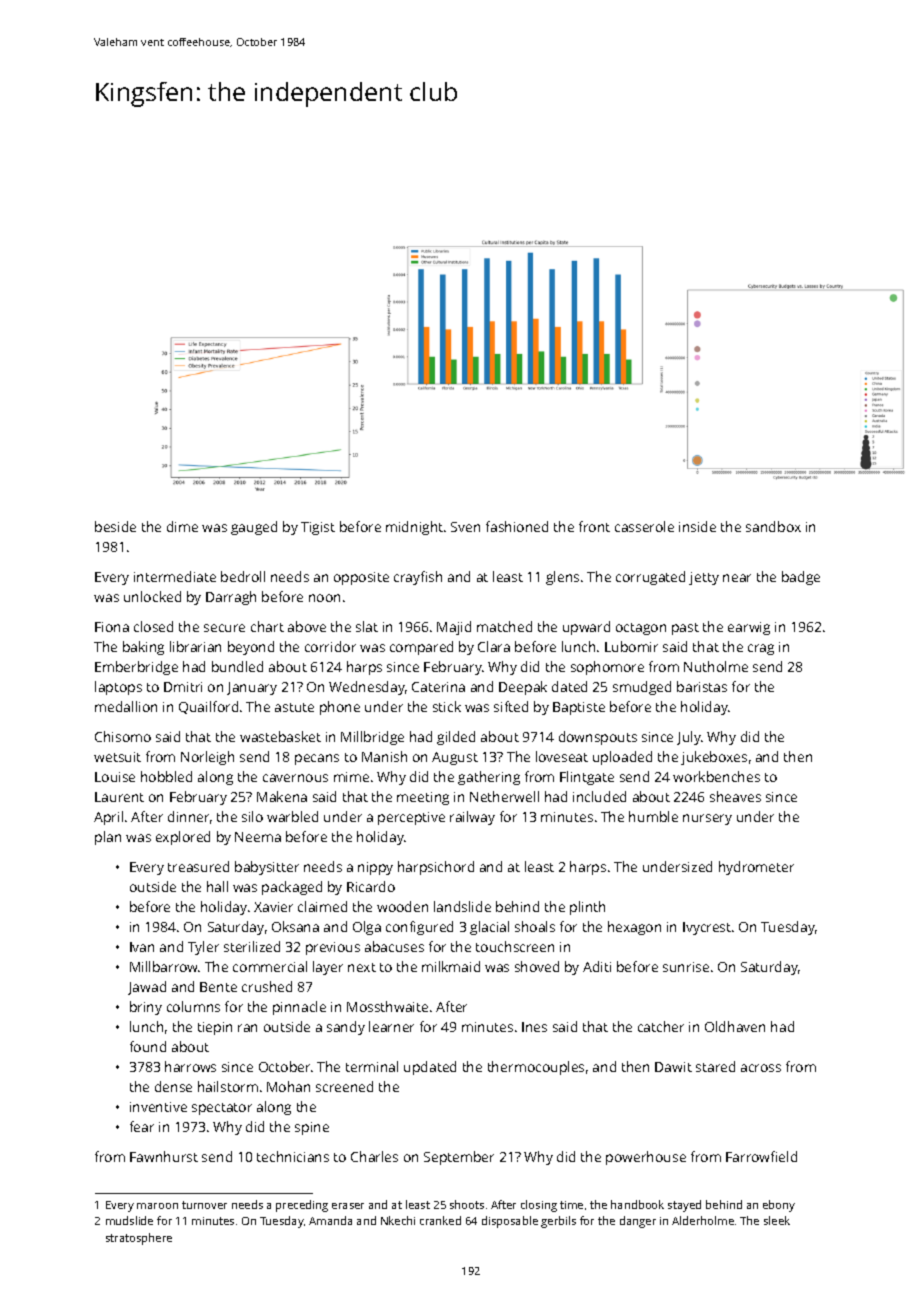 Image resolution: width=924 pixels, height=1308 pixels. I want to click on inside, so click(697, 526).
